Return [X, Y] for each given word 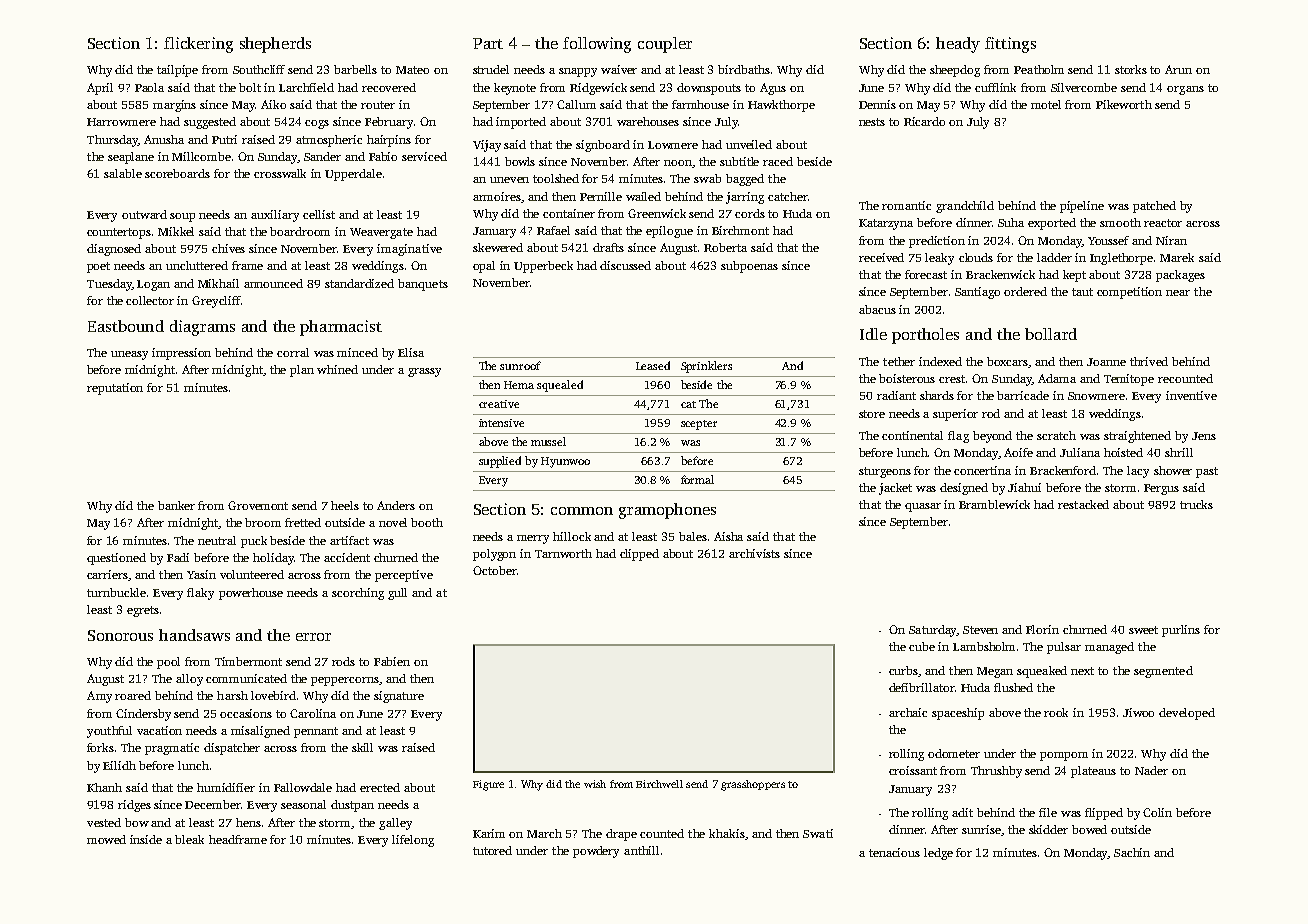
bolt [250, 87]
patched [1154, 207]
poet [98, 267]
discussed [625, 265]
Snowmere [1096, 396]
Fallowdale [303, 787]
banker [176, 505]
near [1178, 293]
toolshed [556, 178]
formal [697, 479]
